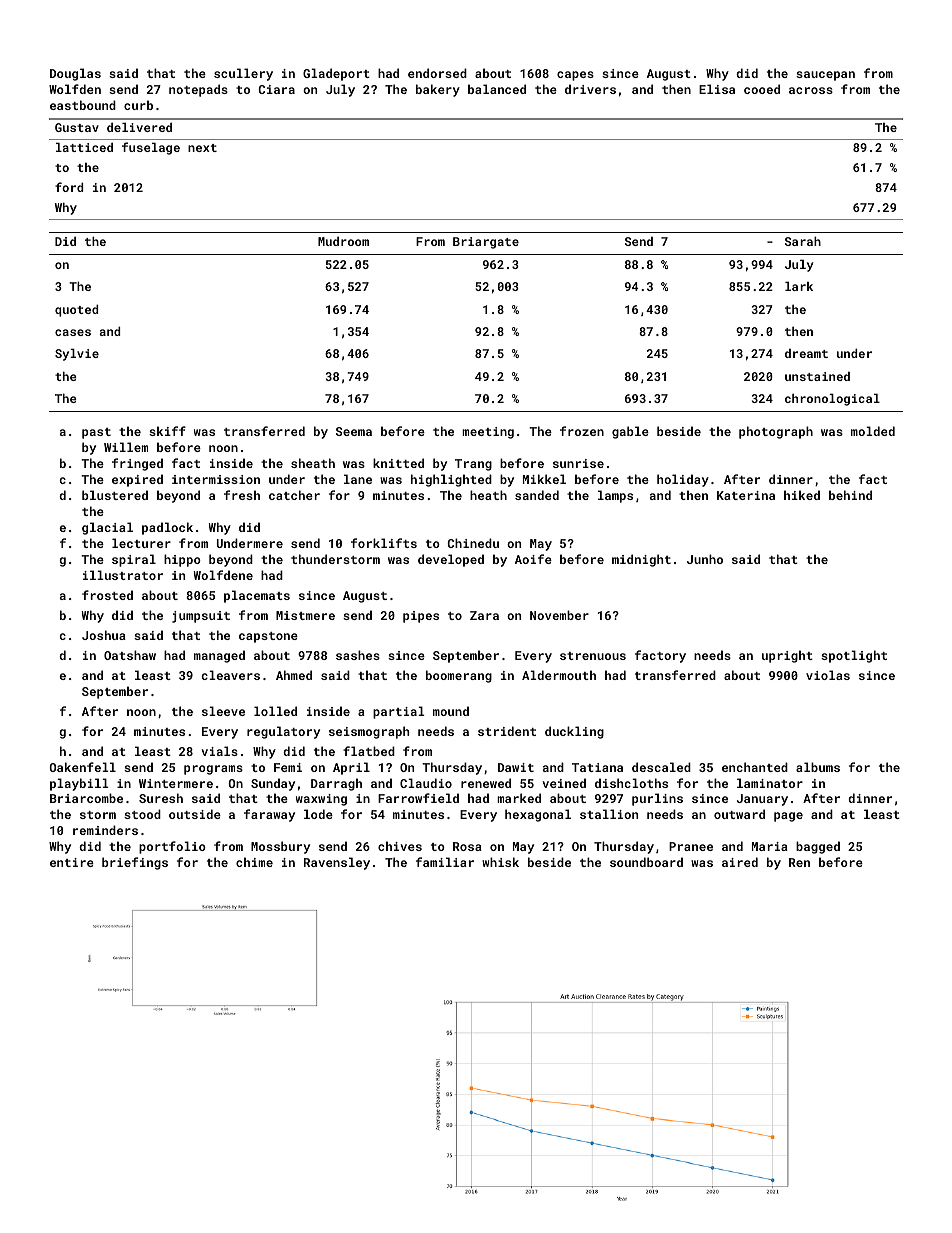 The height and width of the document is (1233, 952). What do you see at coordinates (828, 675) in the document?
I see `violas` at bounding box center [828, 675].
